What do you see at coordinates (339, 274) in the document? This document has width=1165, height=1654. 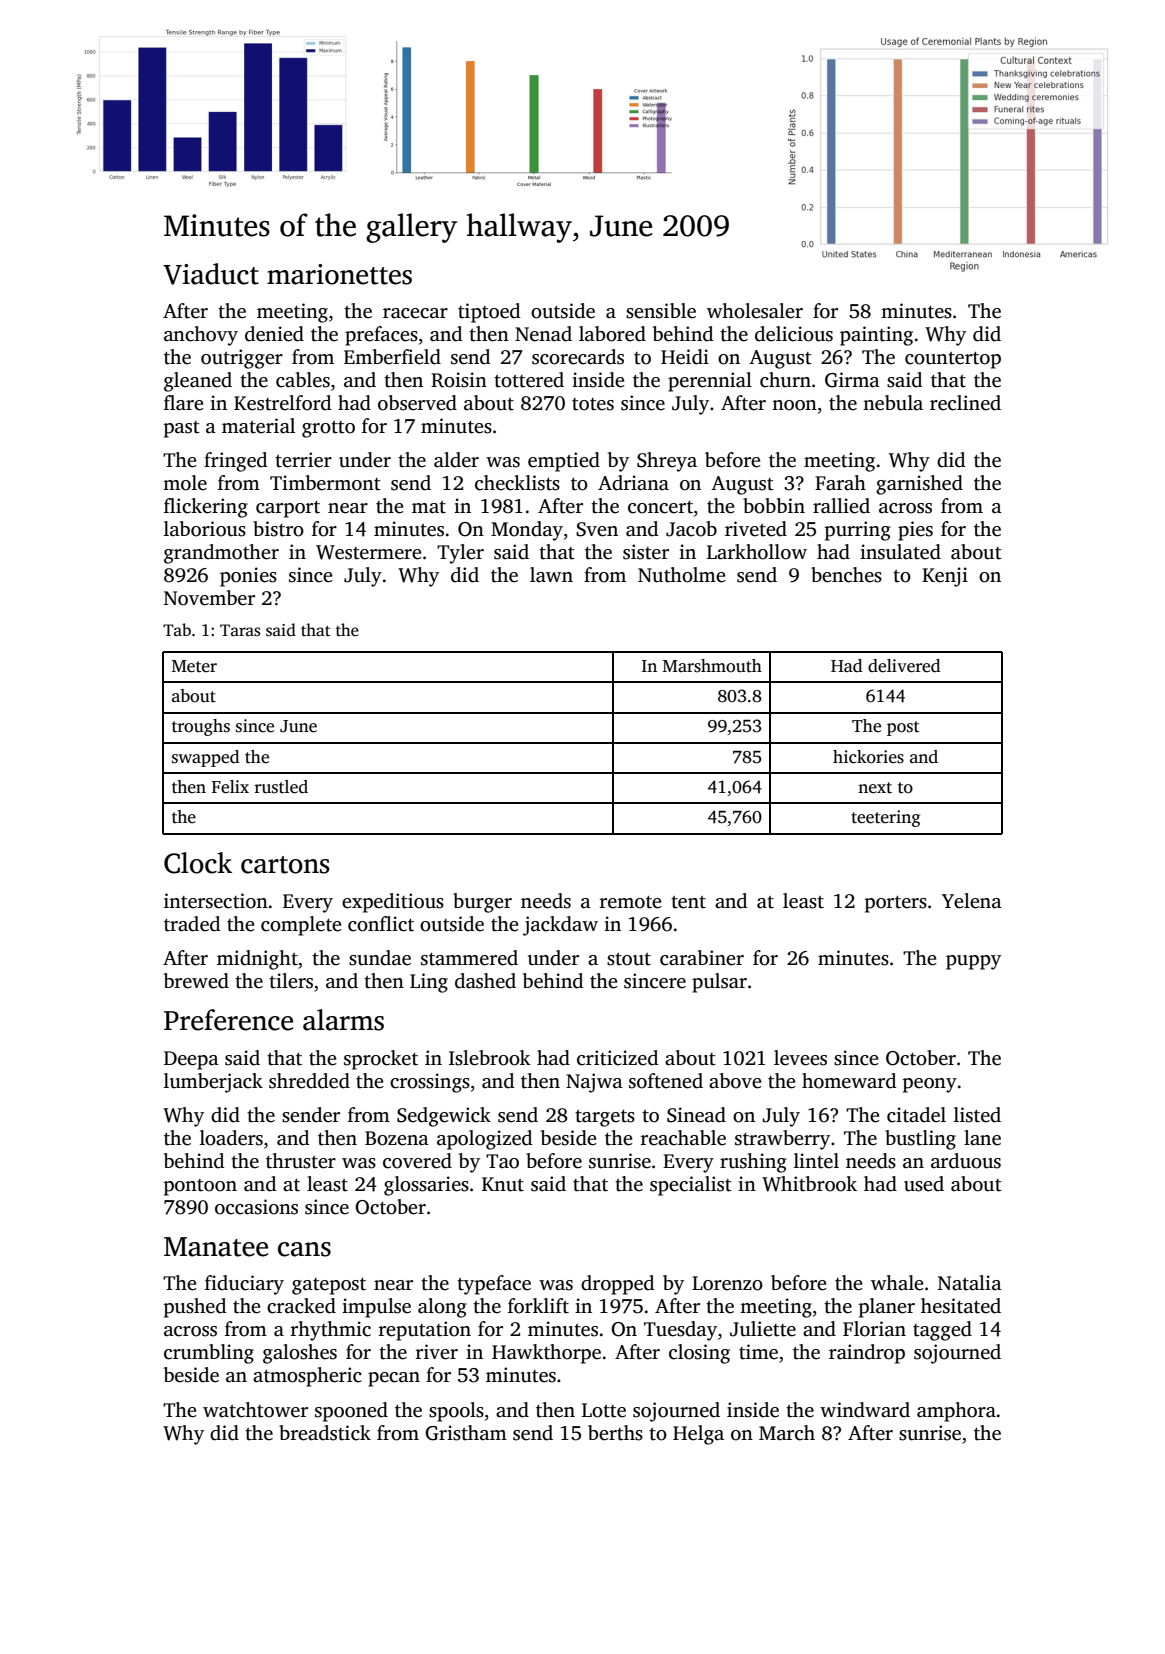 I see `marionettes` at bounding box center [339, 274].
